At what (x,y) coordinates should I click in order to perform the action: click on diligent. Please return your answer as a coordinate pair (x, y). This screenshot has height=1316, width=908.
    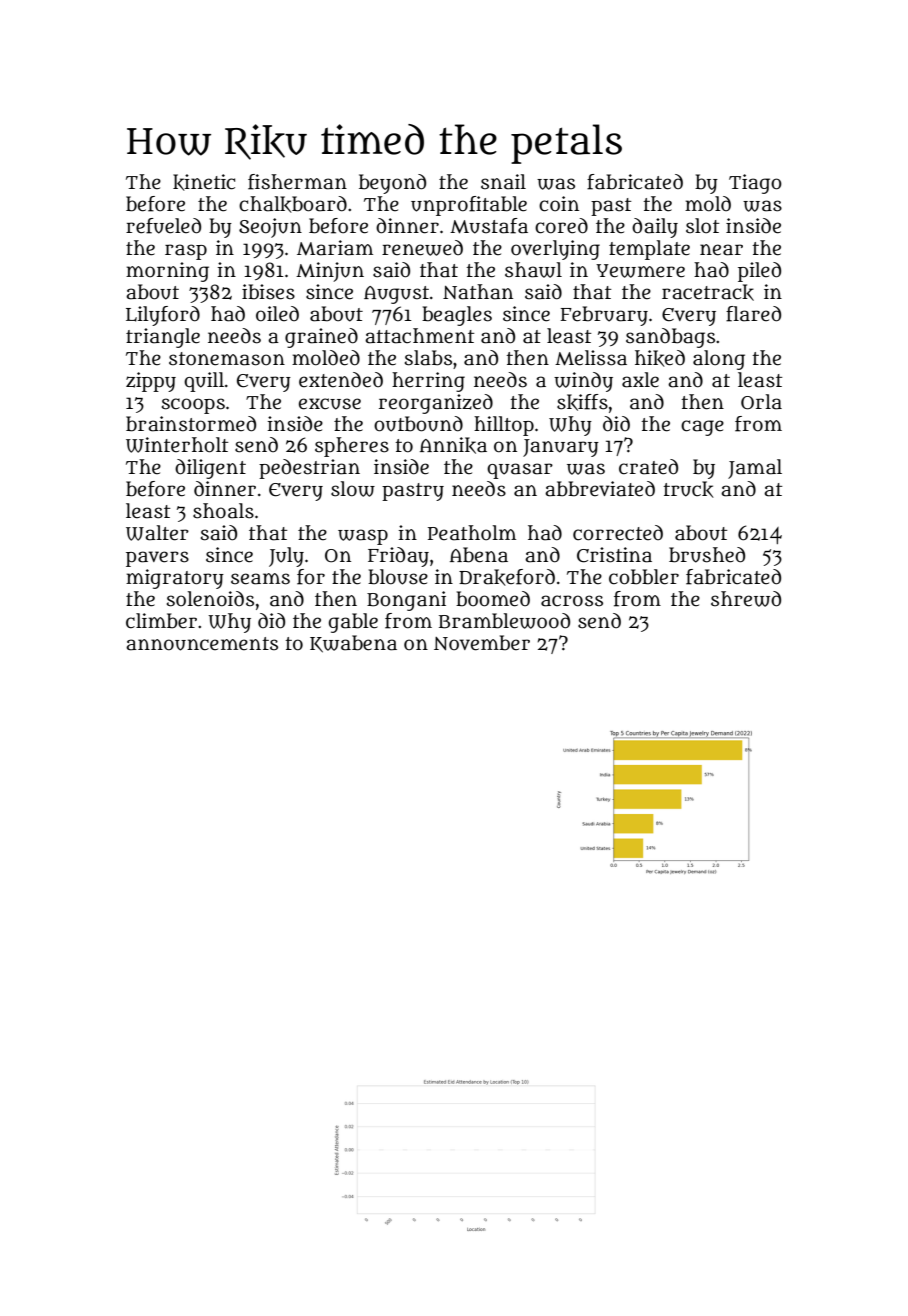
    Looking at the image, I should click on (210, 469).
